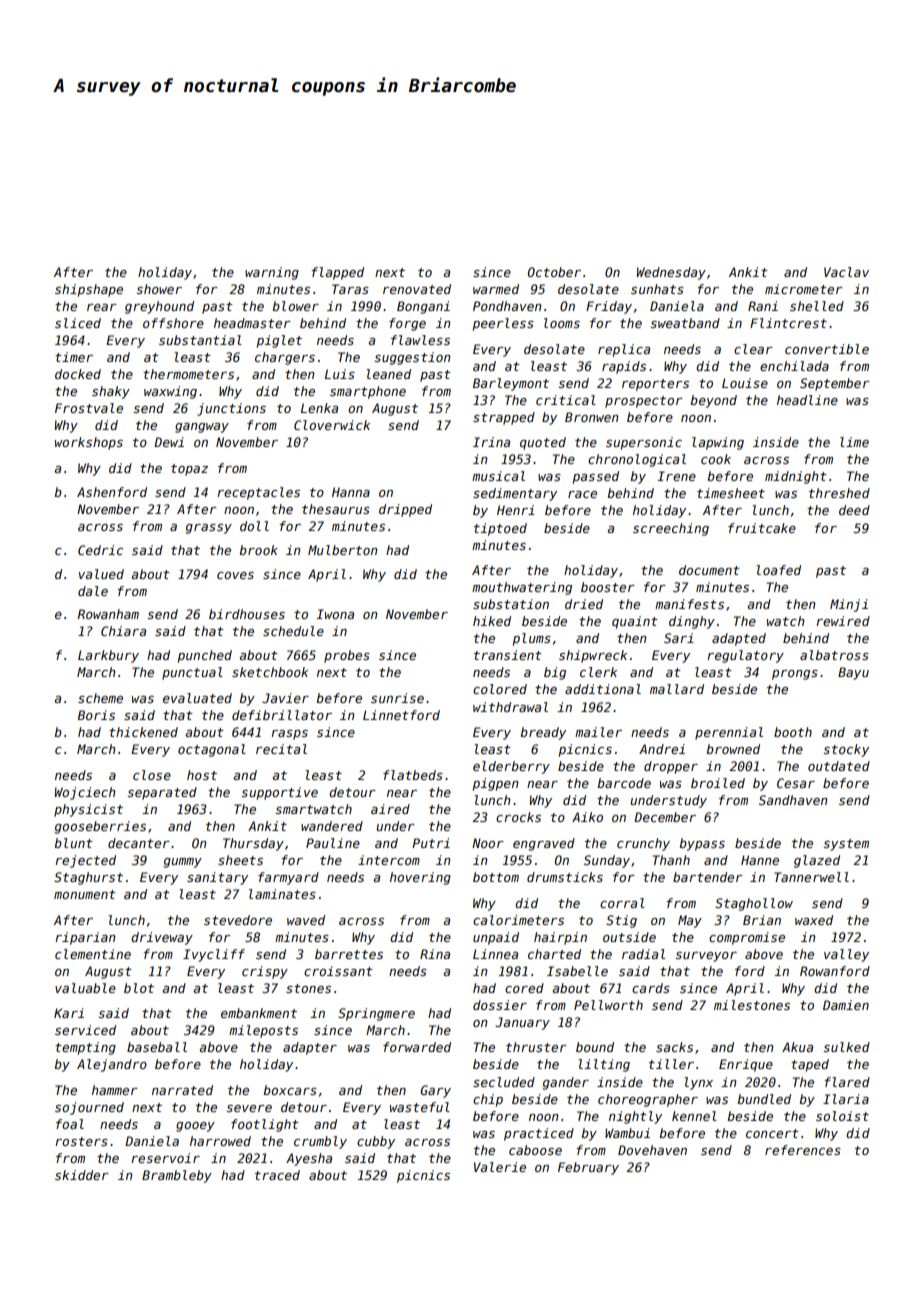  Describe the element at coordinates (279, 793) in the document. I see `supportive` at that location.
